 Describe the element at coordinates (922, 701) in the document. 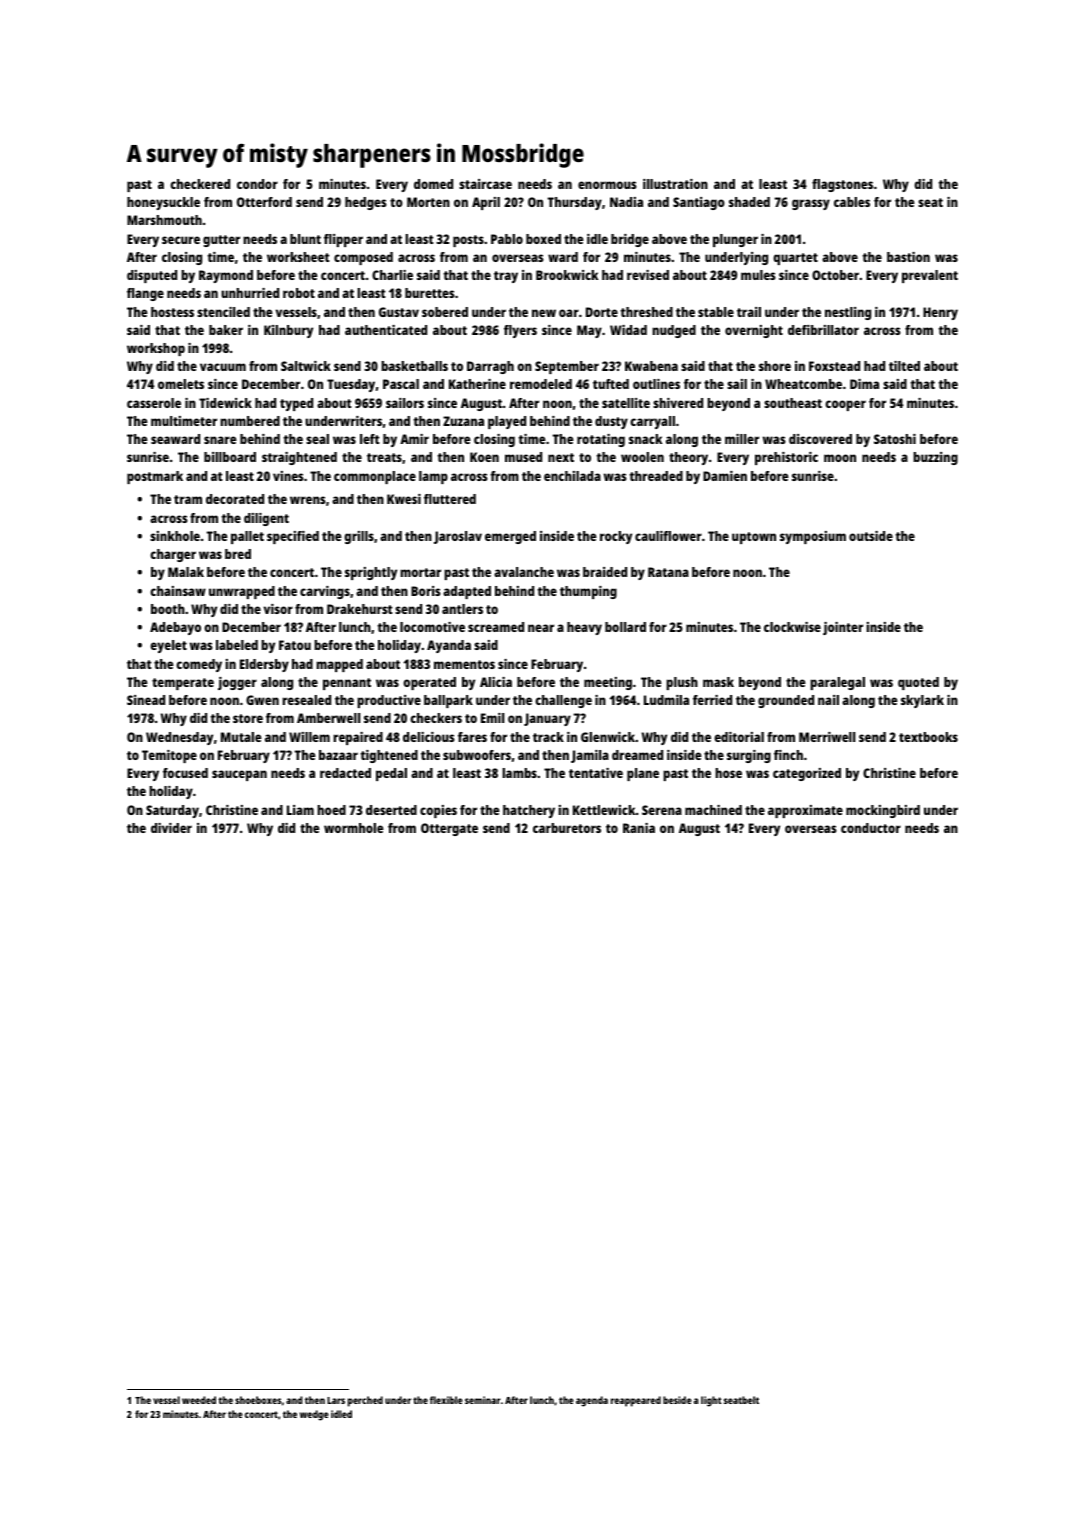

I see `skylark` at that location.
